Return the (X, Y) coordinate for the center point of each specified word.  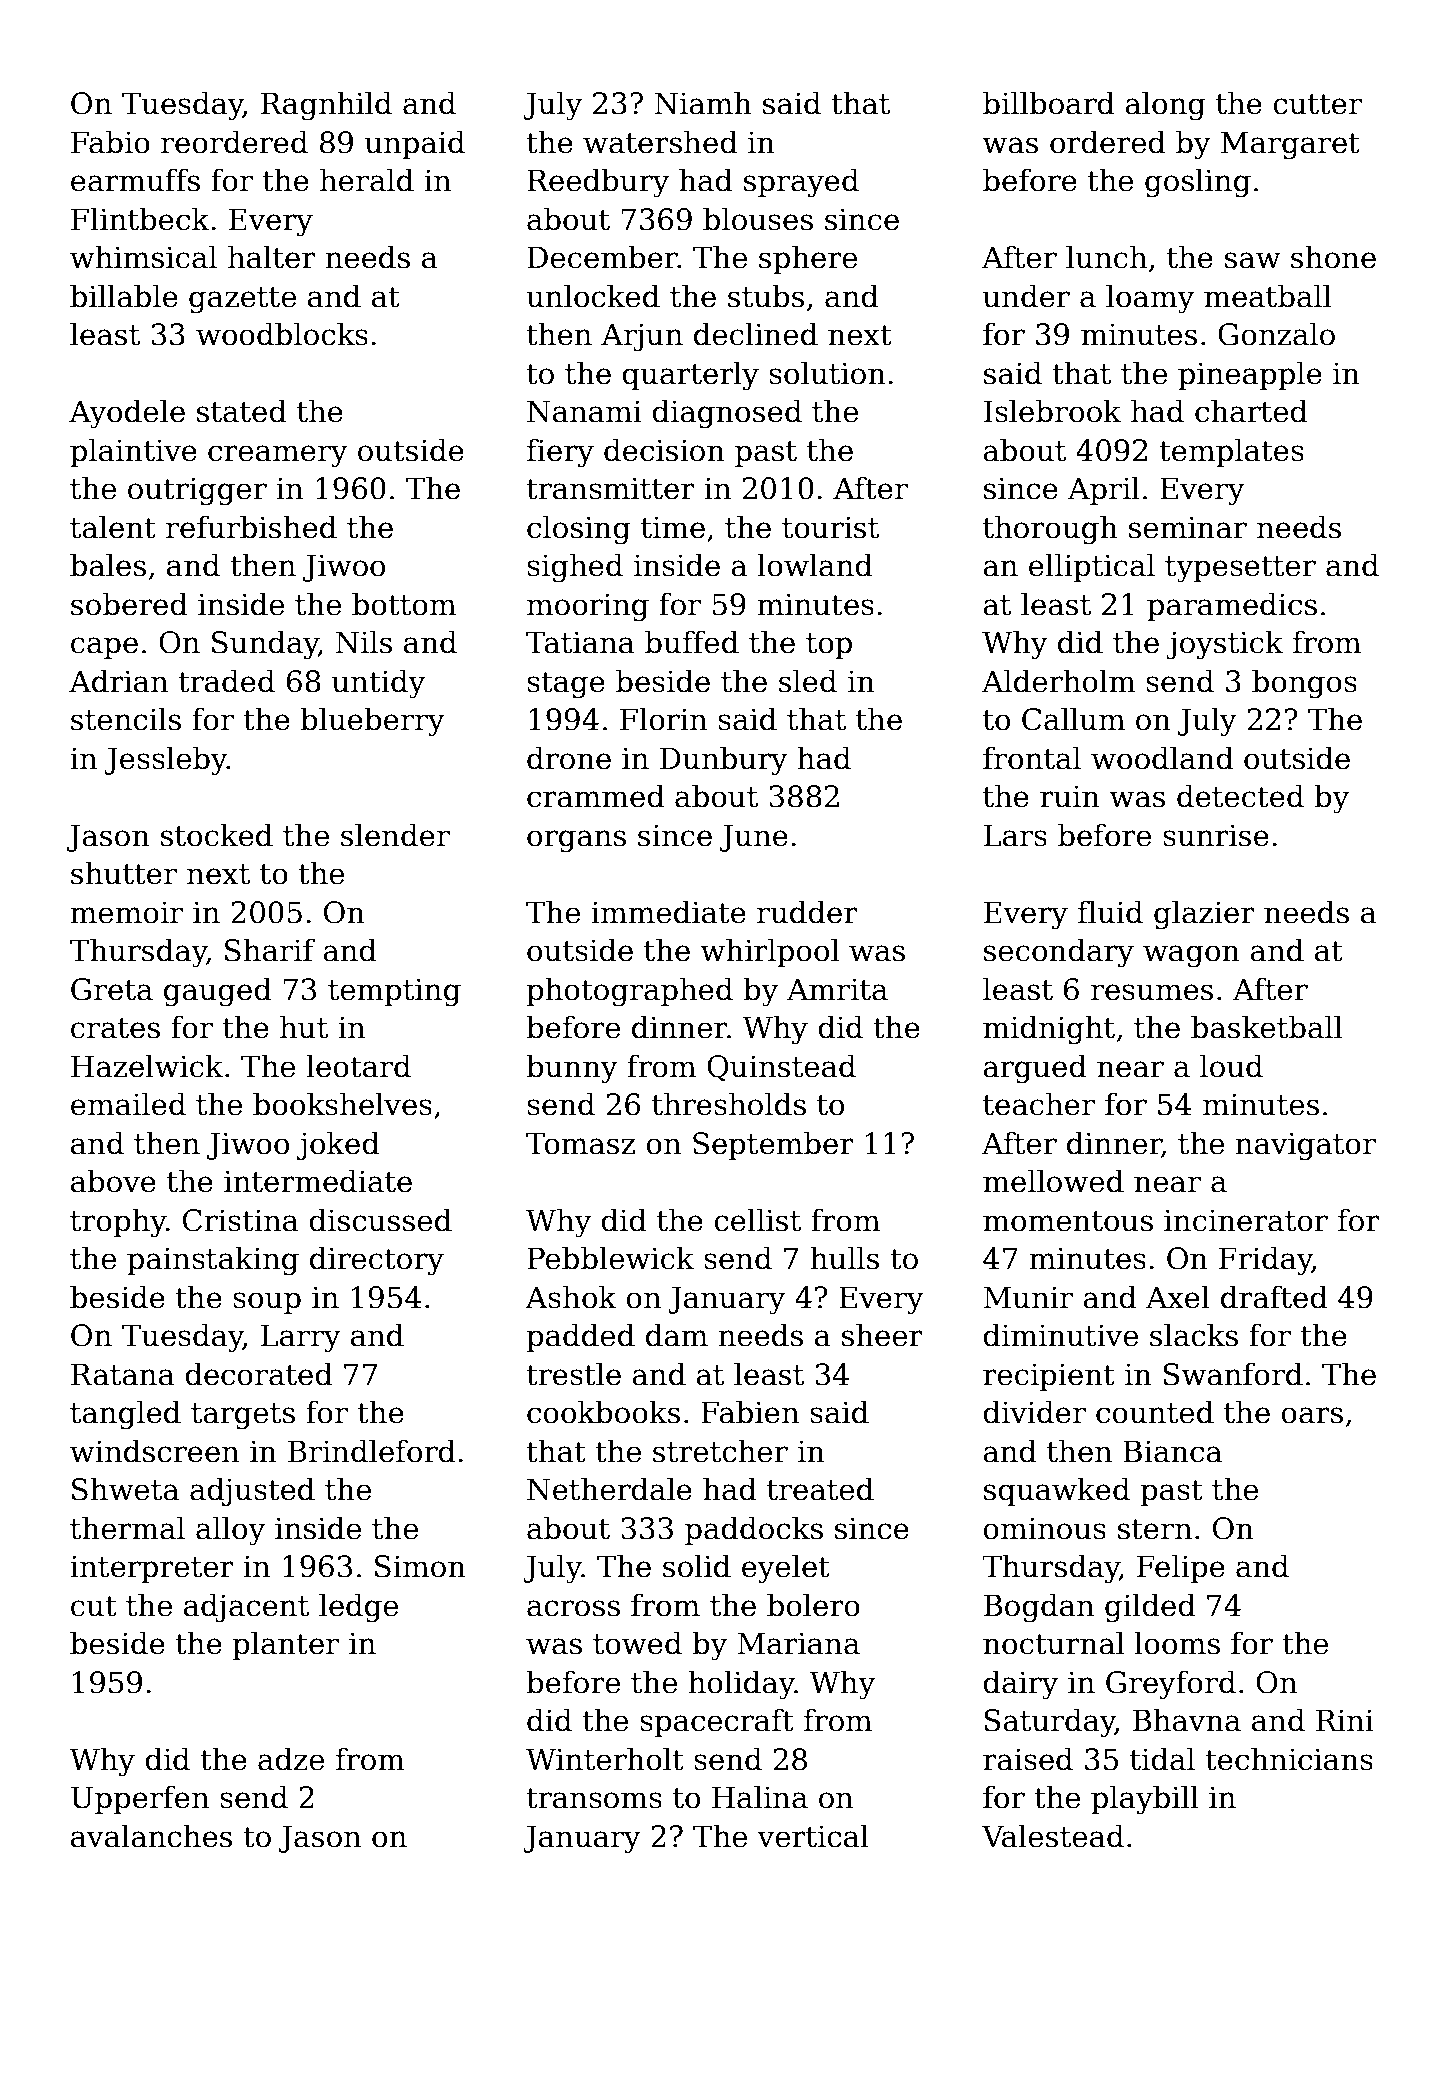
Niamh (703, 103)
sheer (882, 1335)
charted (1251, 411)
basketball (1266, 1027)
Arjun (642, 337)
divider (1034, 1412)
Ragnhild (326, 106)
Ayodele (127, 414)
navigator (1305, 1146)
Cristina (241, 1220)
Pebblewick (610, 1258)
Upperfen (140, 1799)
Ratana (123, 1374)
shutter (124, 873)
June (754, 838)
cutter (1317, 104)
